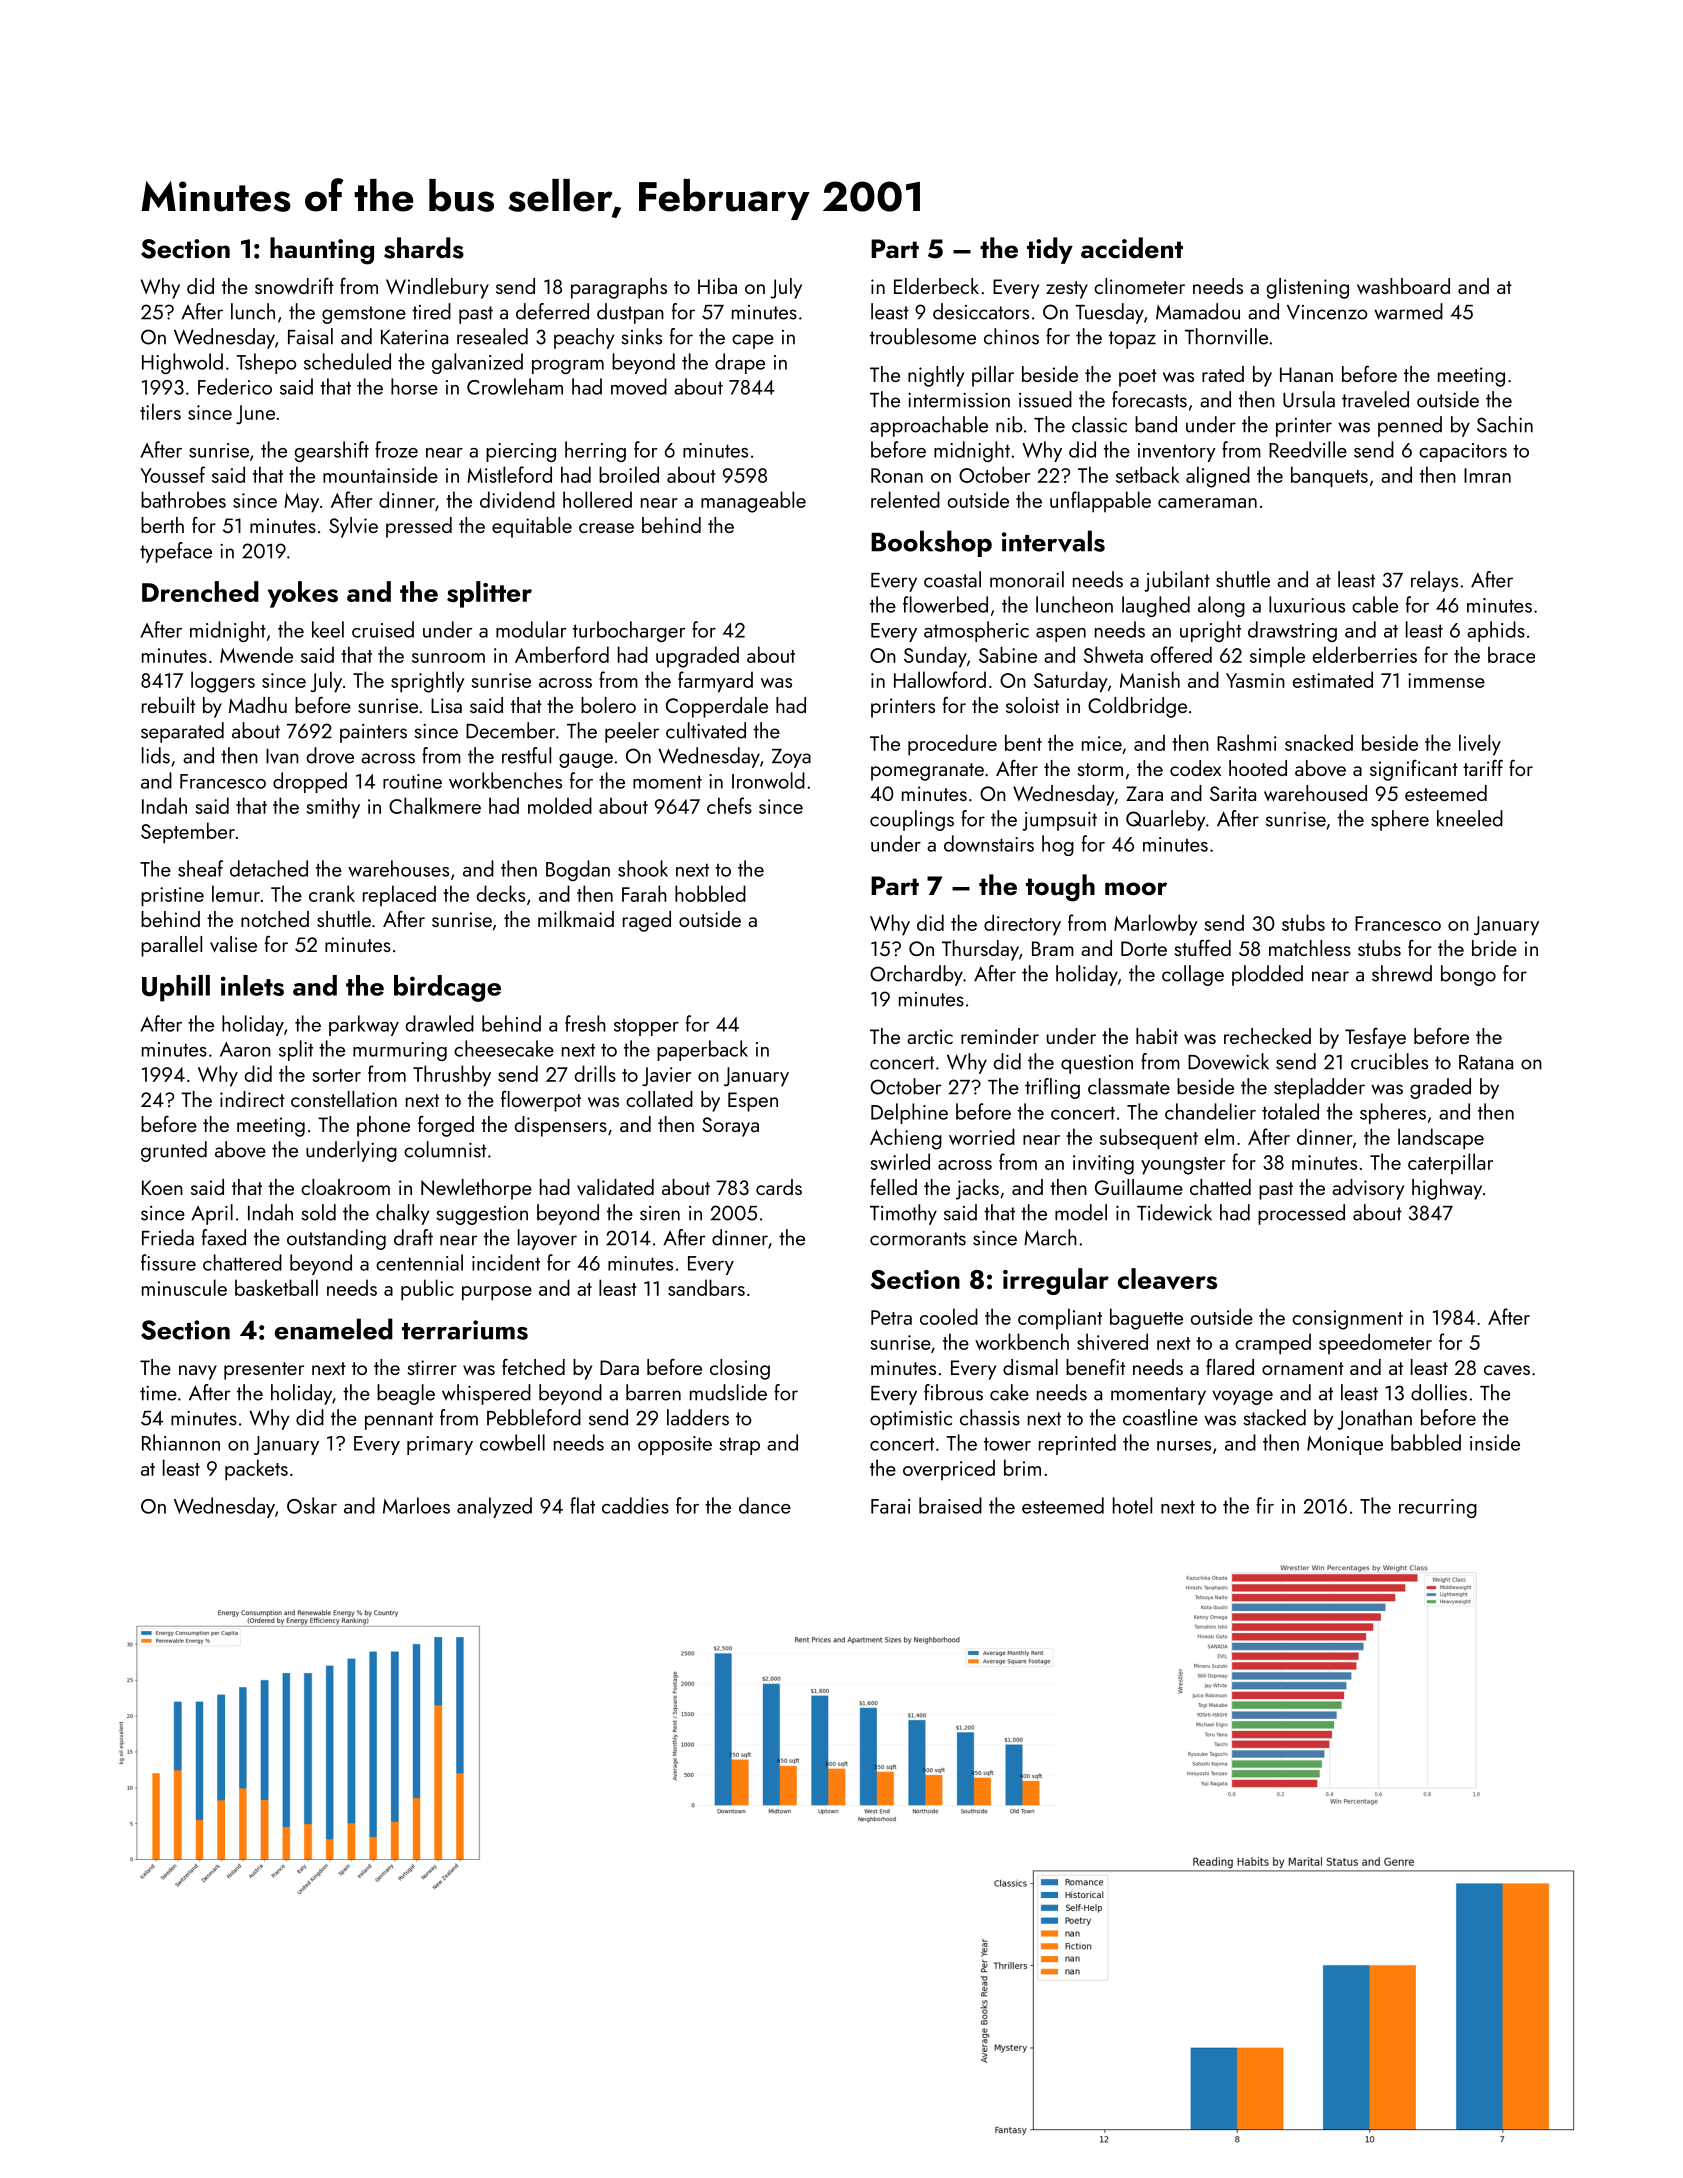 The width and height of the screenshot is (1683, 2178). Describe the element at coordinates (160, 411) in the screenshot. I see `tilers` at that location.
